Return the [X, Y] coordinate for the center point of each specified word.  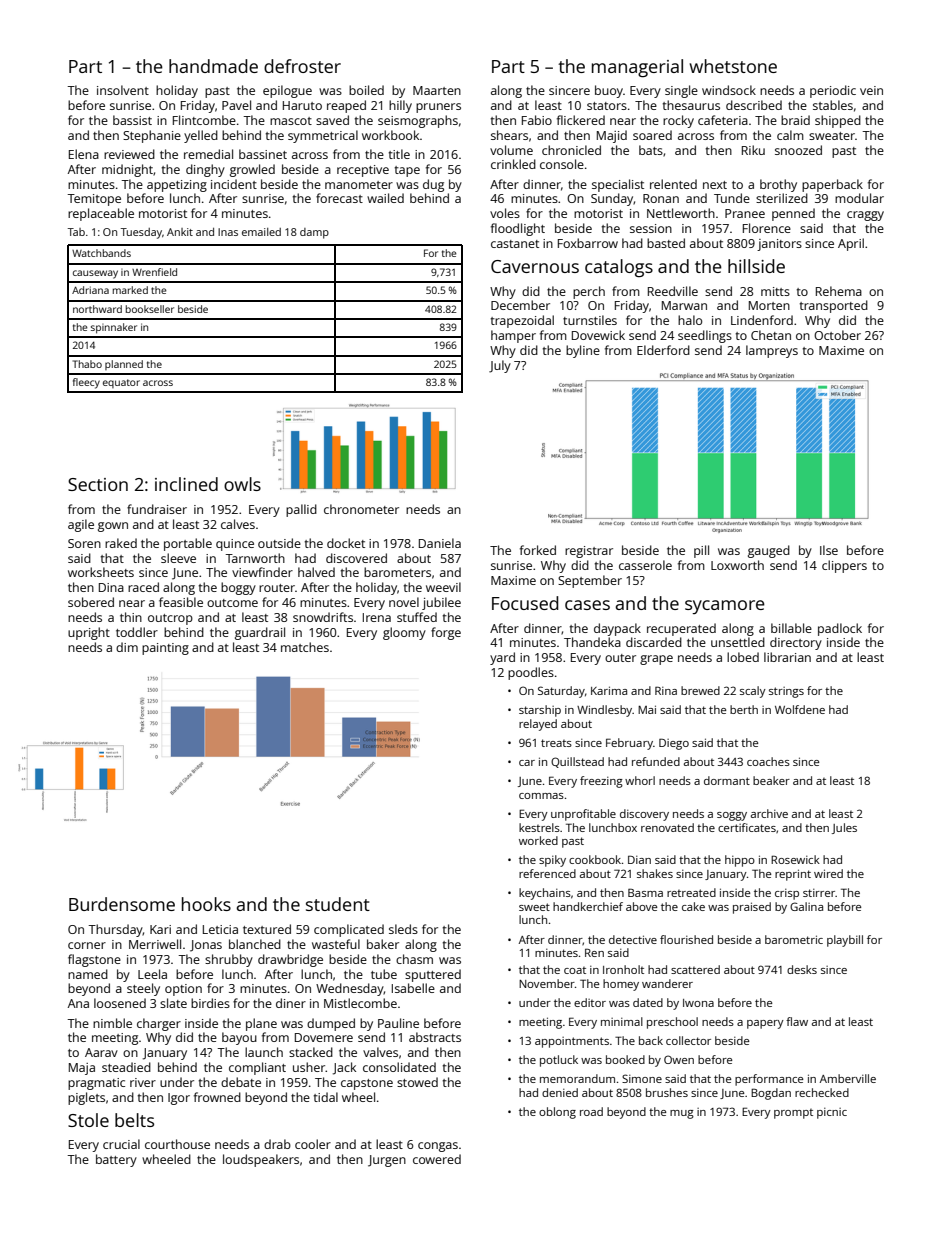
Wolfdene [800, 709]
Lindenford [762, 320]
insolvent [123, 90]
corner [87, 945]
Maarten [437, 90]
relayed [538, 725]
